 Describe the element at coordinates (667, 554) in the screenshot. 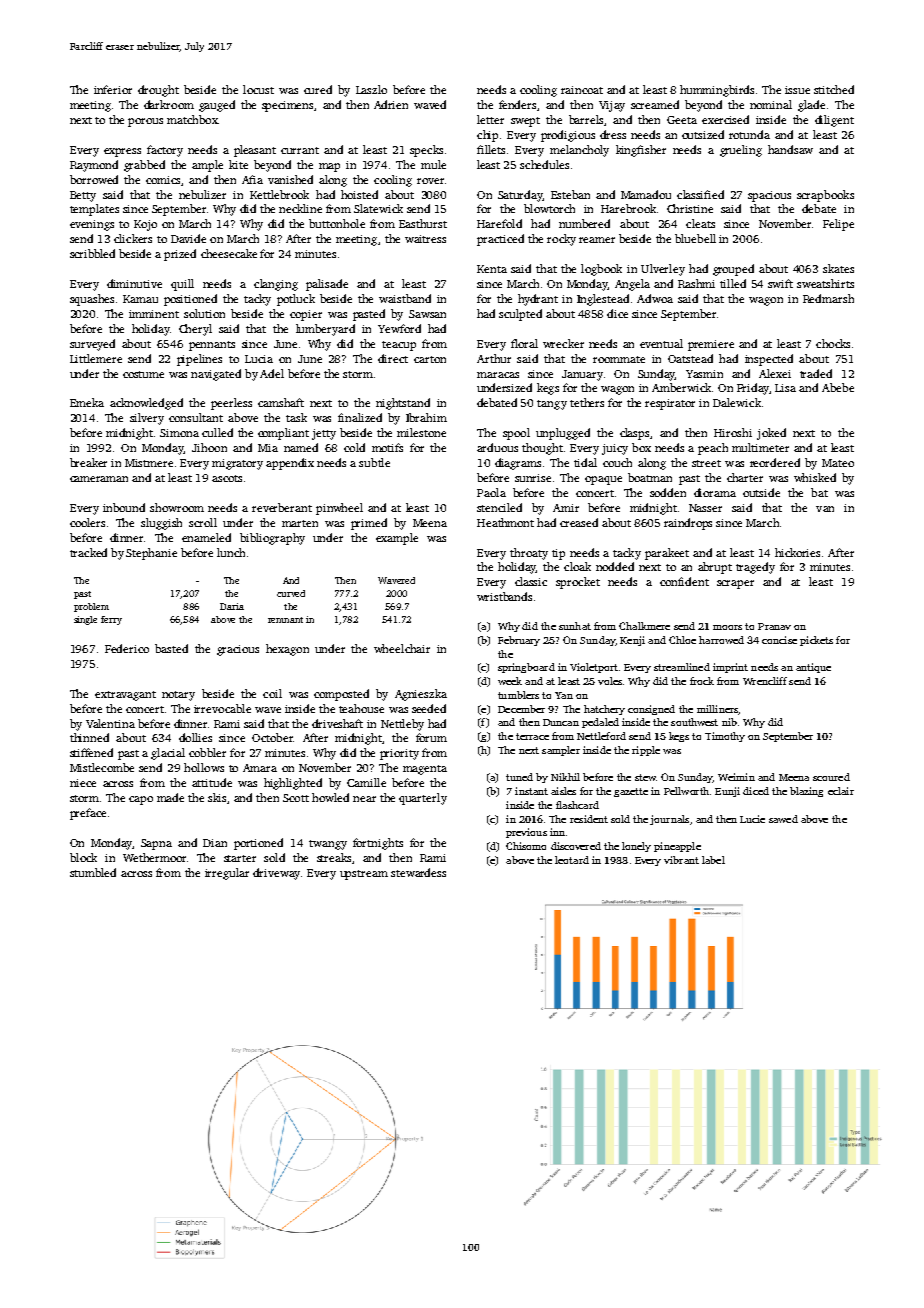

I see `parakeet` at that location.
